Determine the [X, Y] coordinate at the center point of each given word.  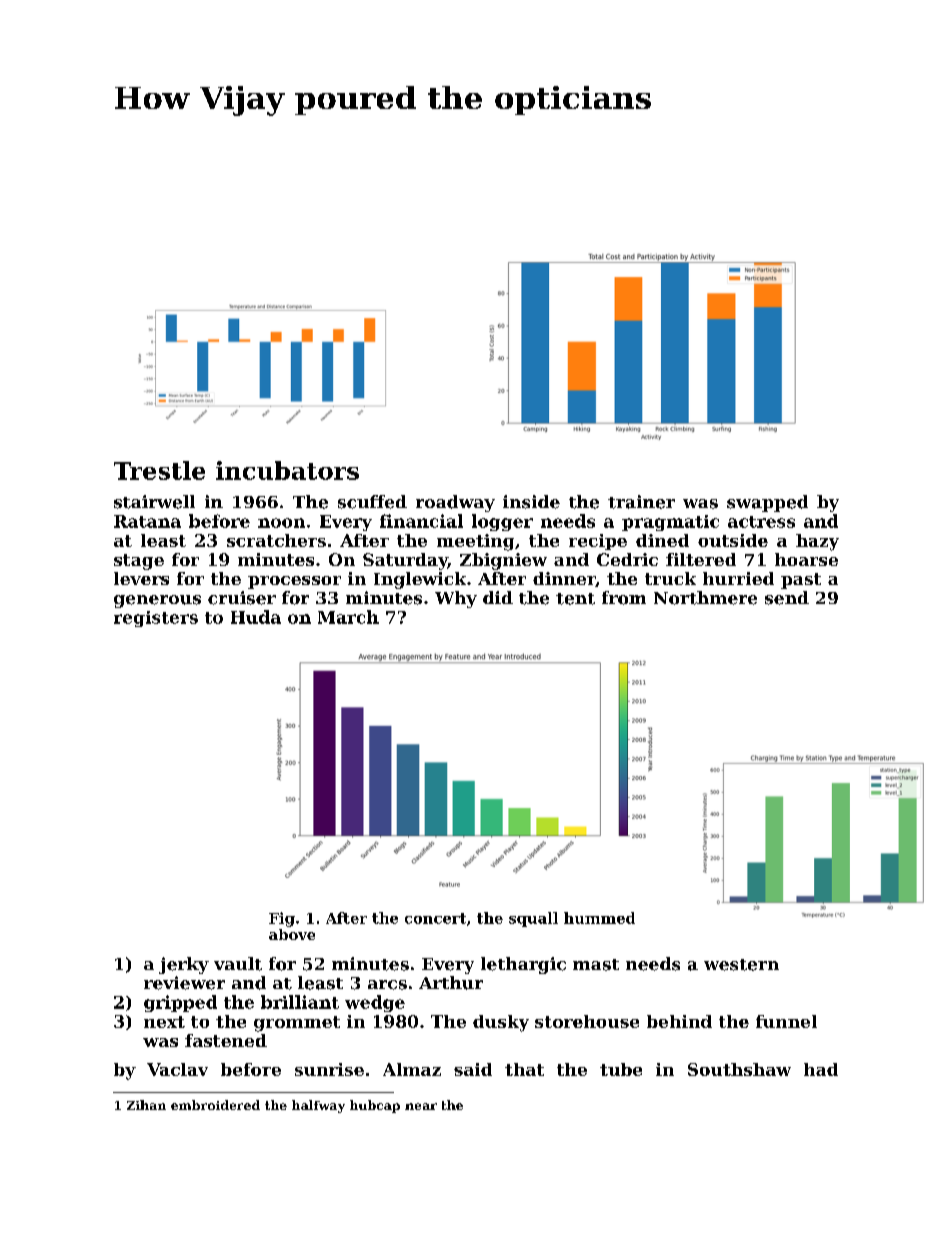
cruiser [242, 598]
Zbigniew [503, 561]
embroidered [215, 1105]
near [421, 1106]
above [292, 934]
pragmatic [670, 523]
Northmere [705, 598]
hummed [599, 918]
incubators [287, 470]
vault [238, 964]
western [741, 965]
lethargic [523, 965]
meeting [475, 542]
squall [533, 919]
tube [621, 1069]
